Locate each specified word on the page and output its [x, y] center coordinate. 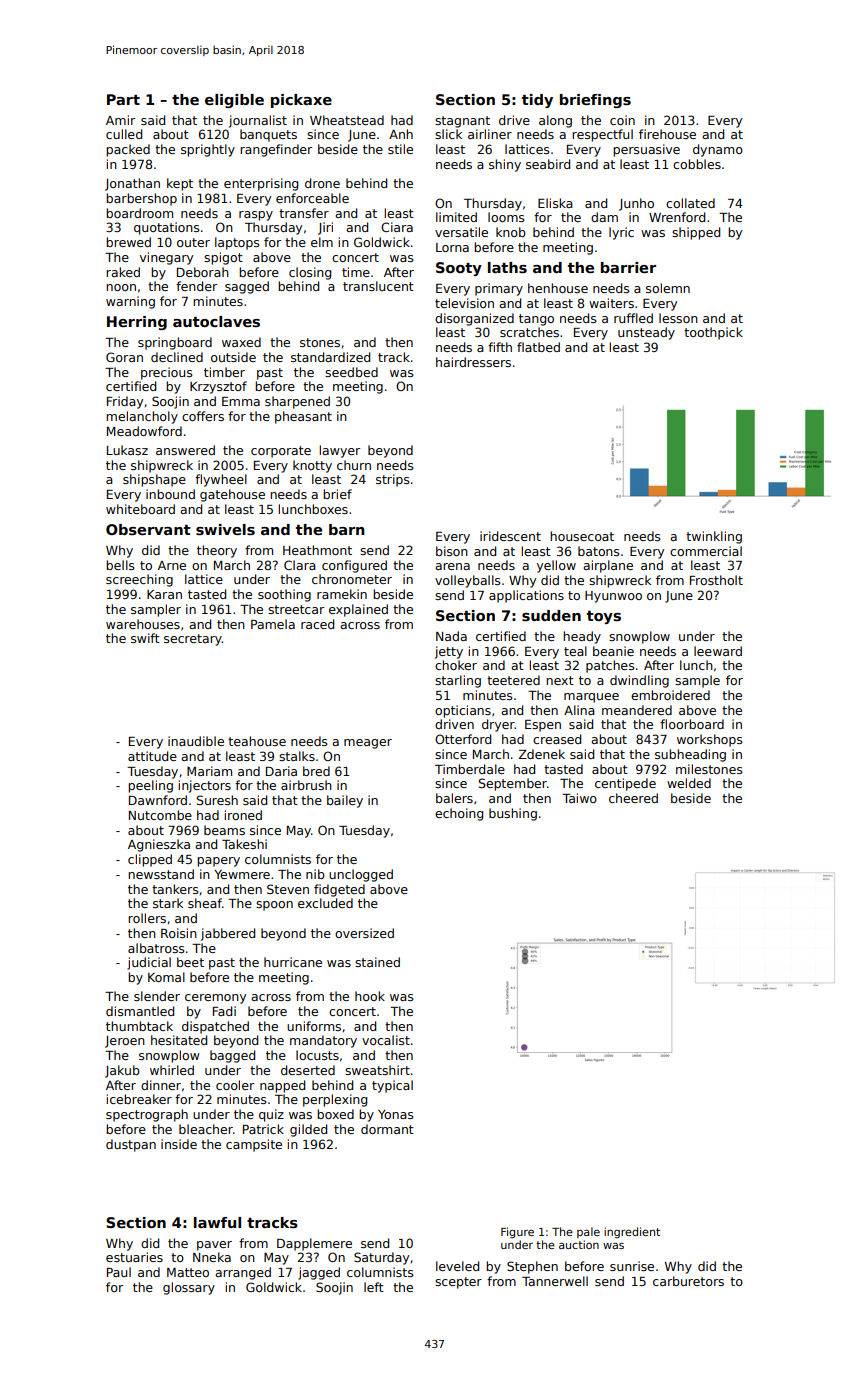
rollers [147, 918]
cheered [633, 798]
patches [610, 666]
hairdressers [473, 362]
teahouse [257, 741]
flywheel [221, 480]
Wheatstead [347, 120]
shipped [696, 233]
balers [454, 798]
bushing [513, 814]
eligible [234, 101]
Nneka [212, 1257]
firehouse [667, 134]
